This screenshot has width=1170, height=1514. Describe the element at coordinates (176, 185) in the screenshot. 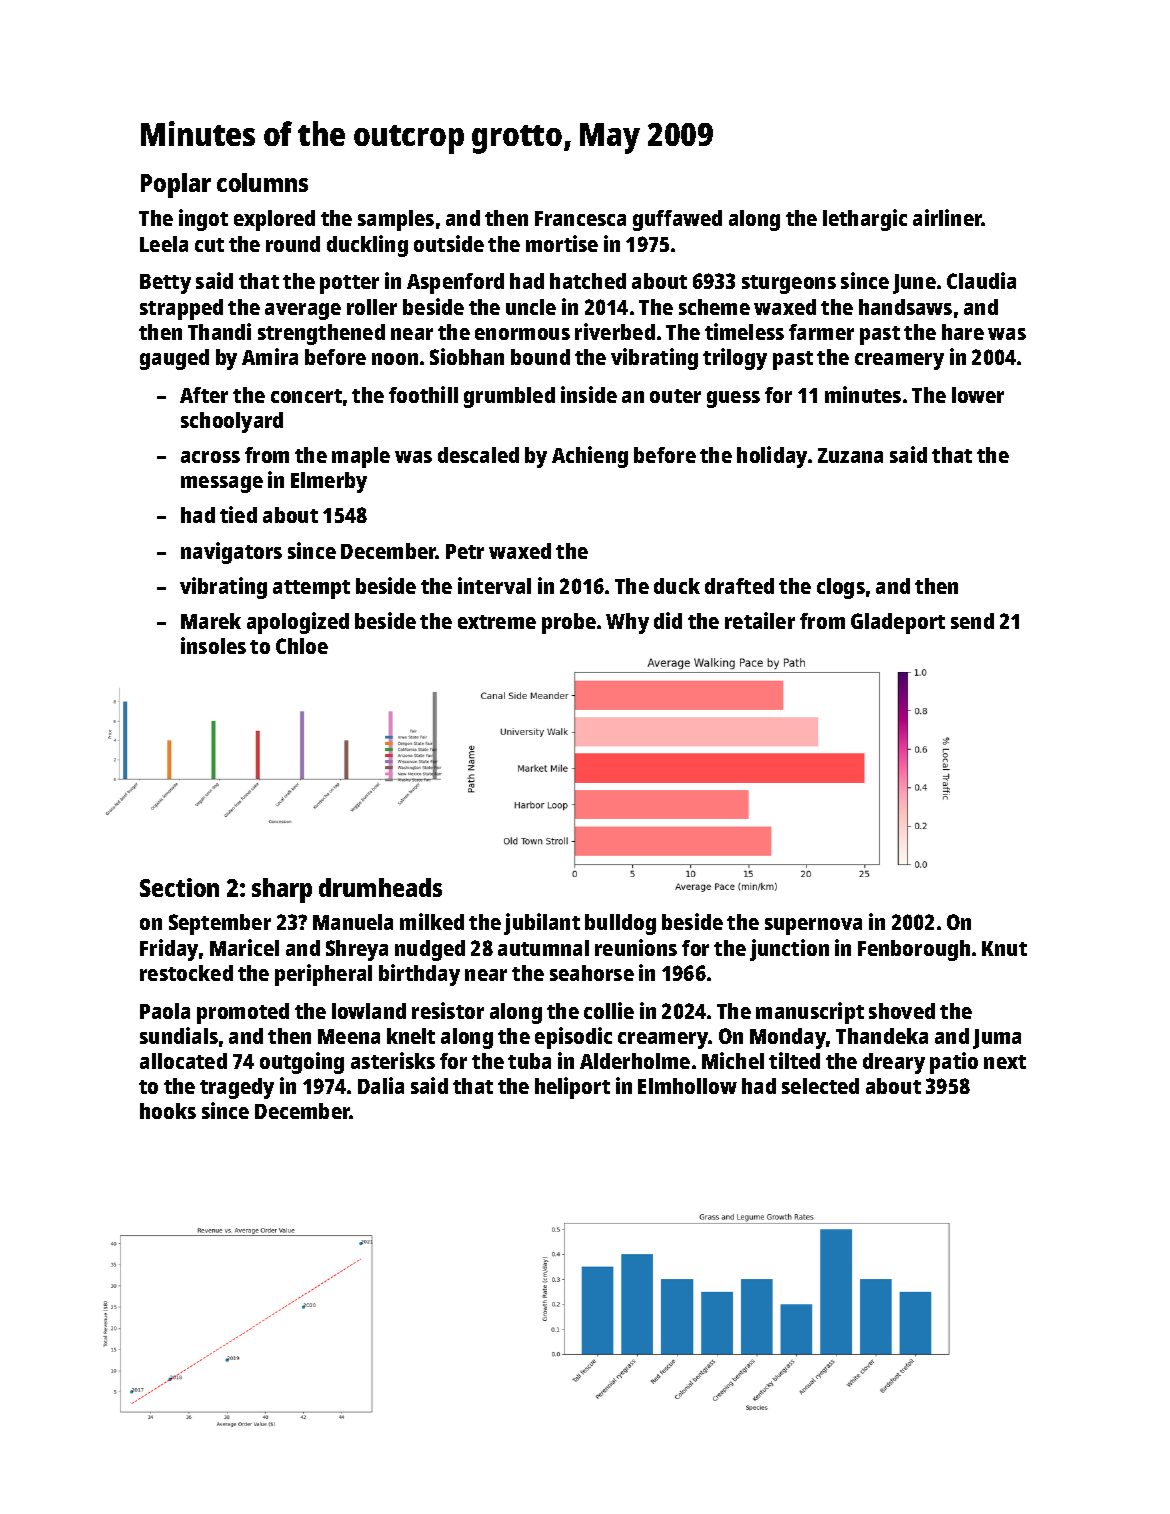

I see `Poplar` at that location.
